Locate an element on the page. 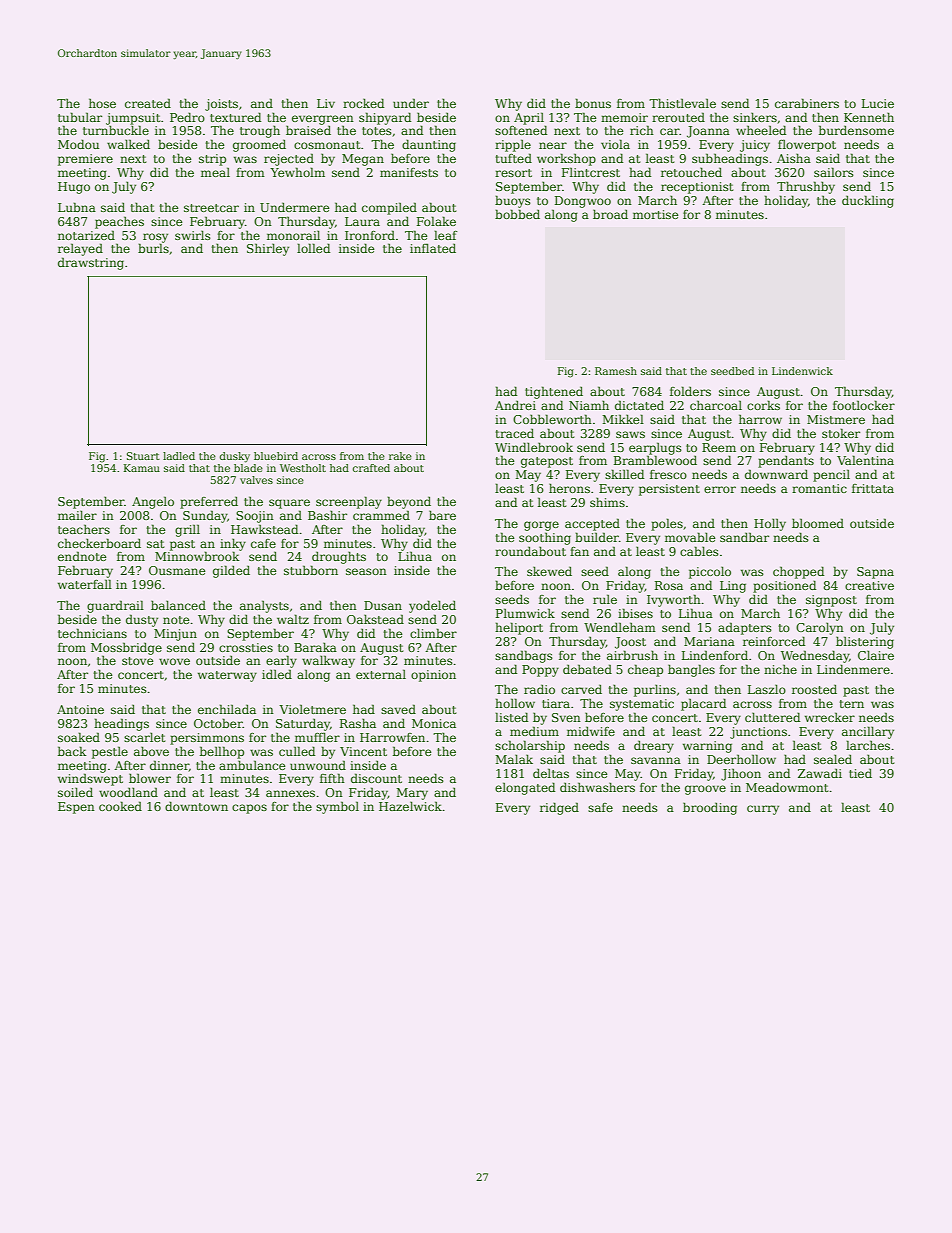 This page has width=952, height=1233. error is located at coordinates (720, 489).
